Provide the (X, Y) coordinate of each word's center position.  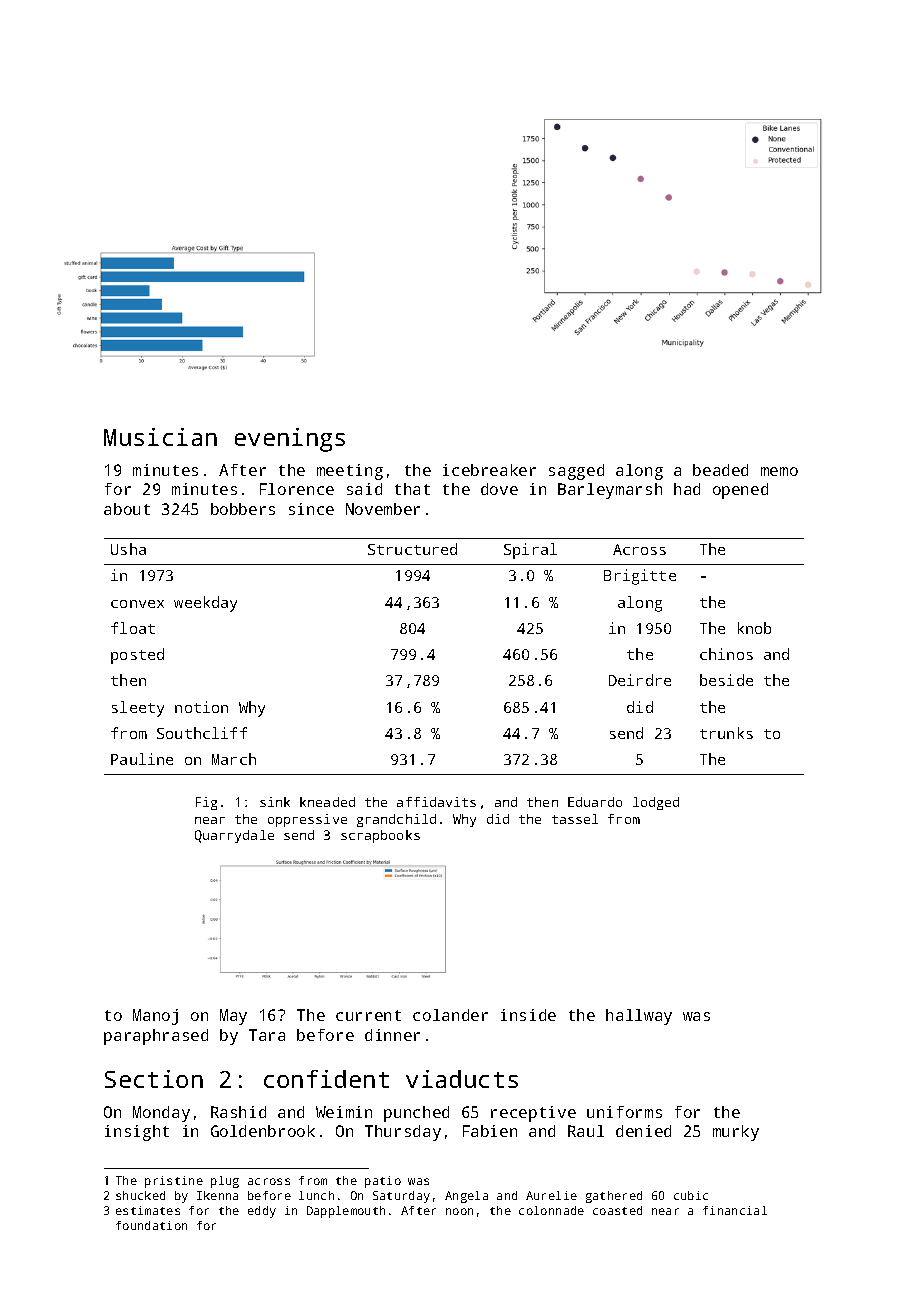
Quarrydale (234, 836)
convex (137, 604)
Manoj (155, 1017)
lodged (656, 803)
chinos (726, 654)
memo (779, 471)
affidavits (436, 802)
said (364, 489)
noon (459, 1211)
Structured (412, 549)
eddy (262, 1212)
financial (735, 1210)
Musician (160, 437)
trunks (726, 733)
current (368, 1015)
